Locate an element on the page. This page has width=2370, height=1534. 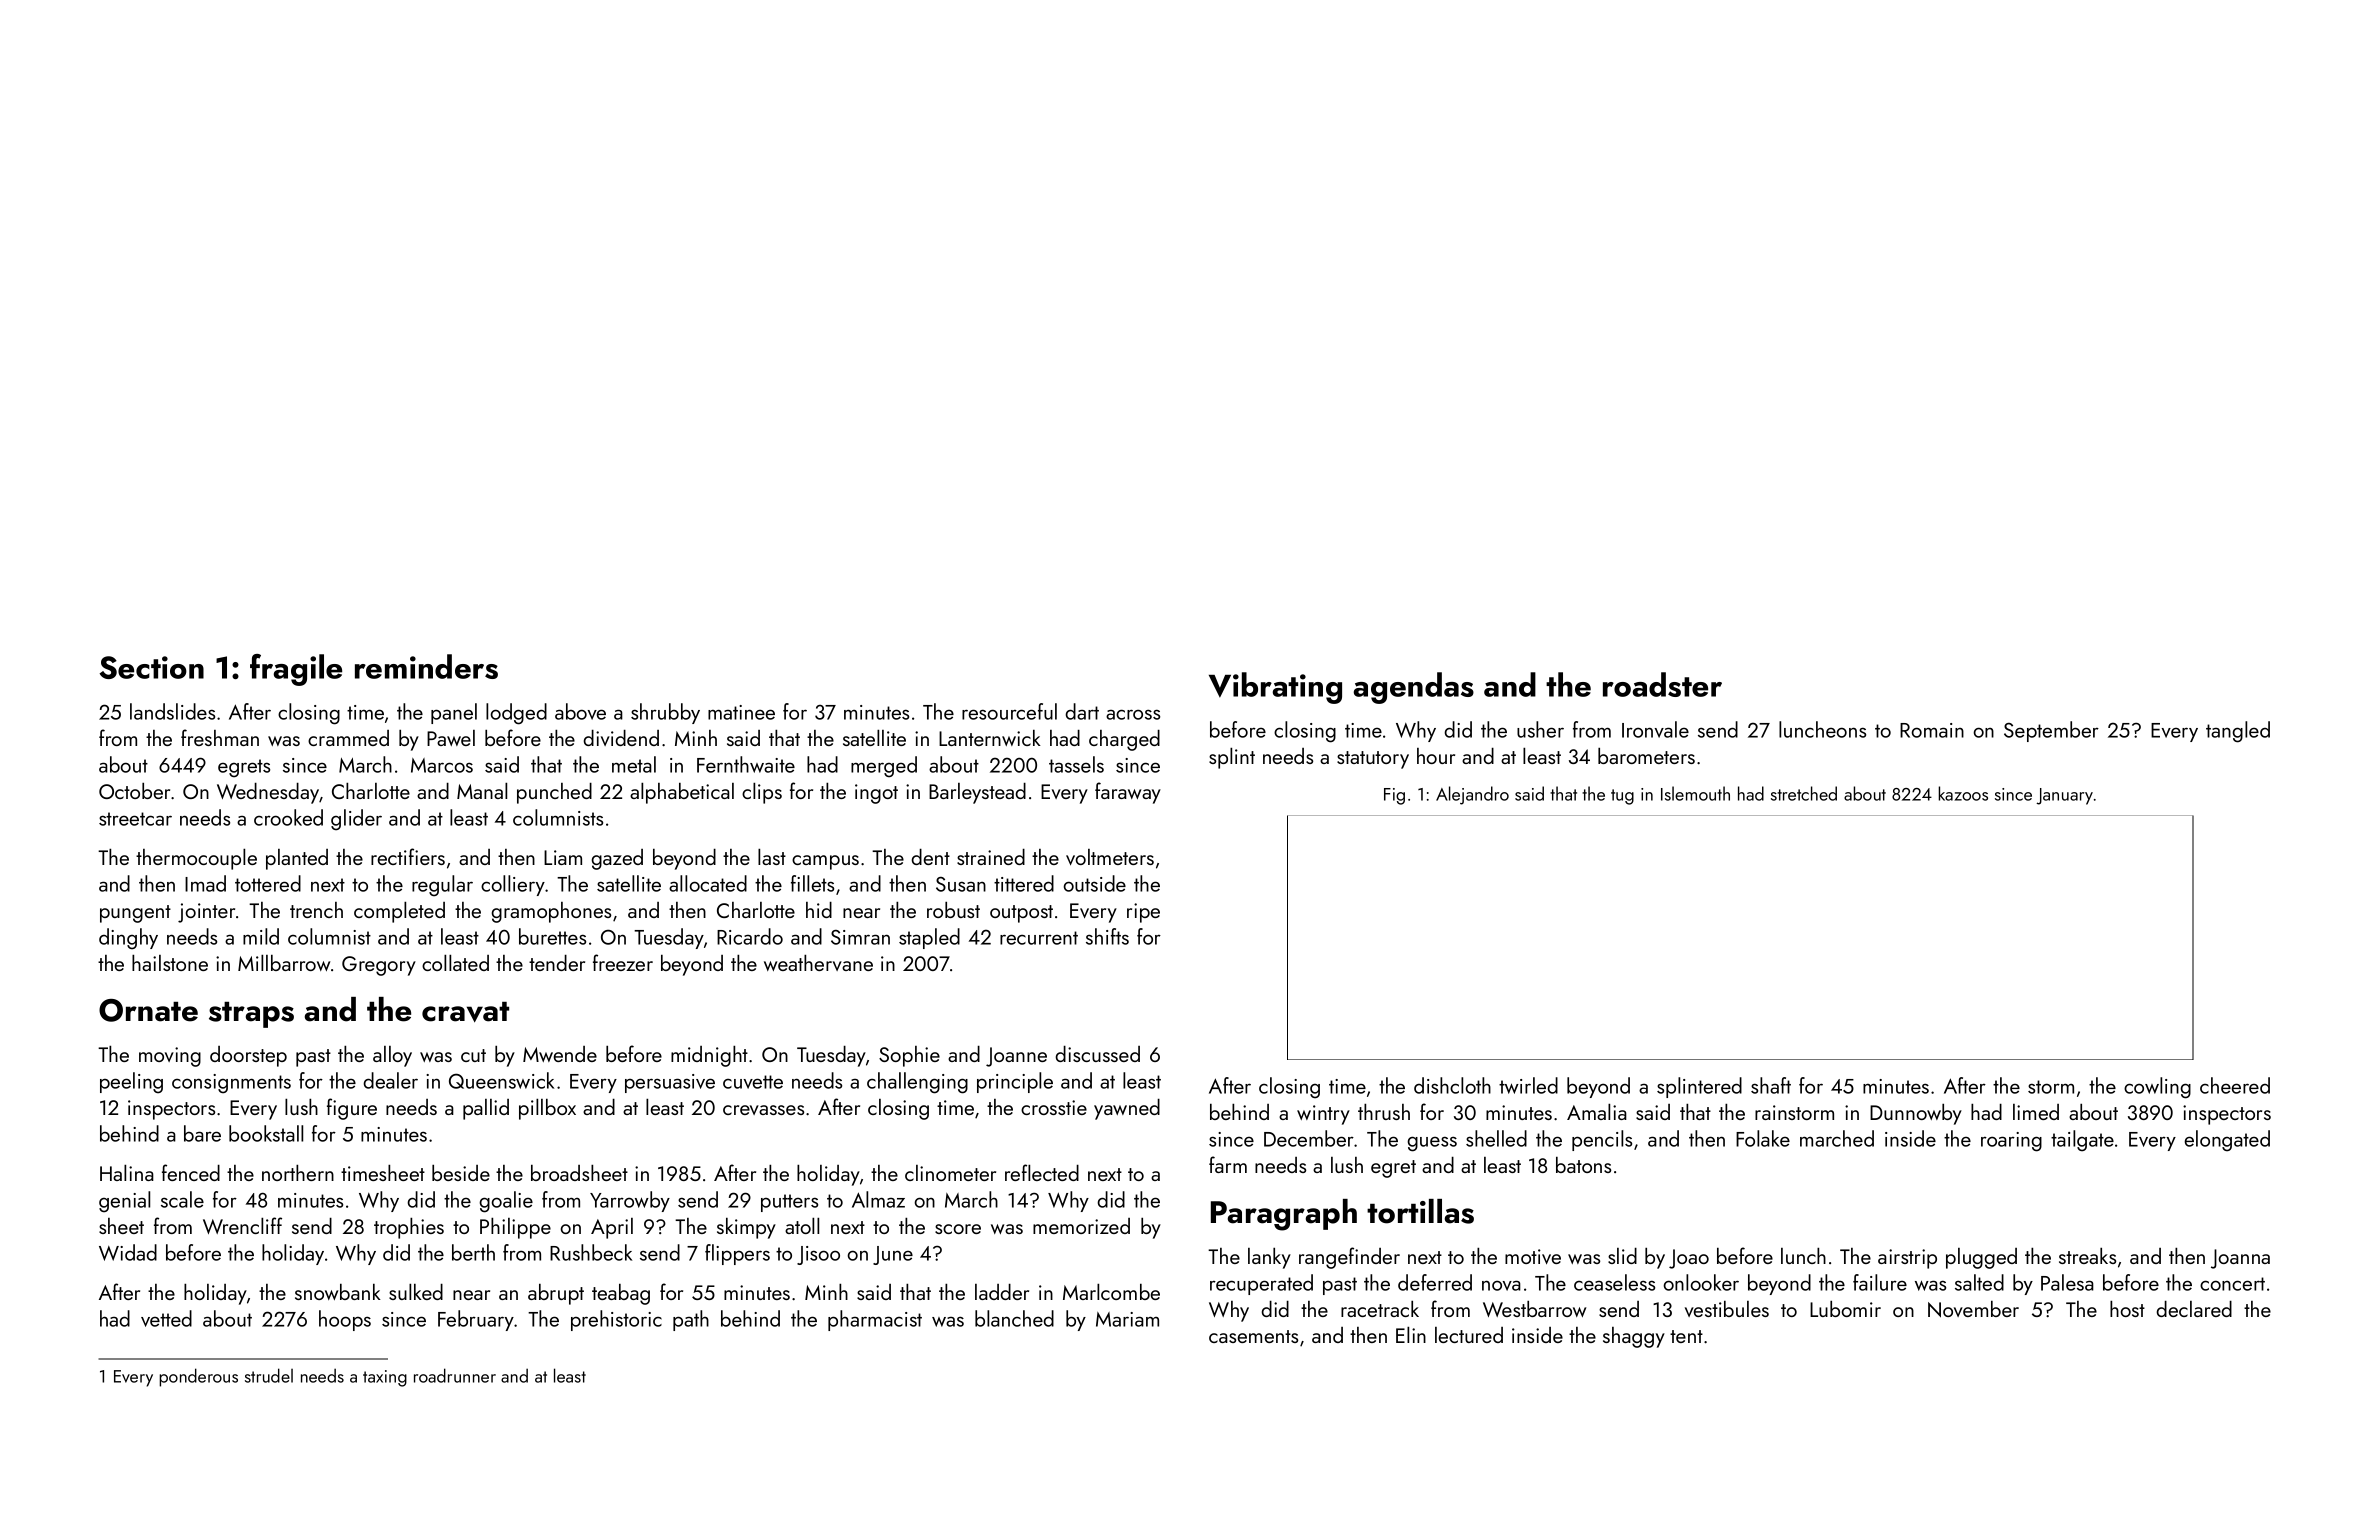
Millbarrow is located at coordinates (284, 963).
